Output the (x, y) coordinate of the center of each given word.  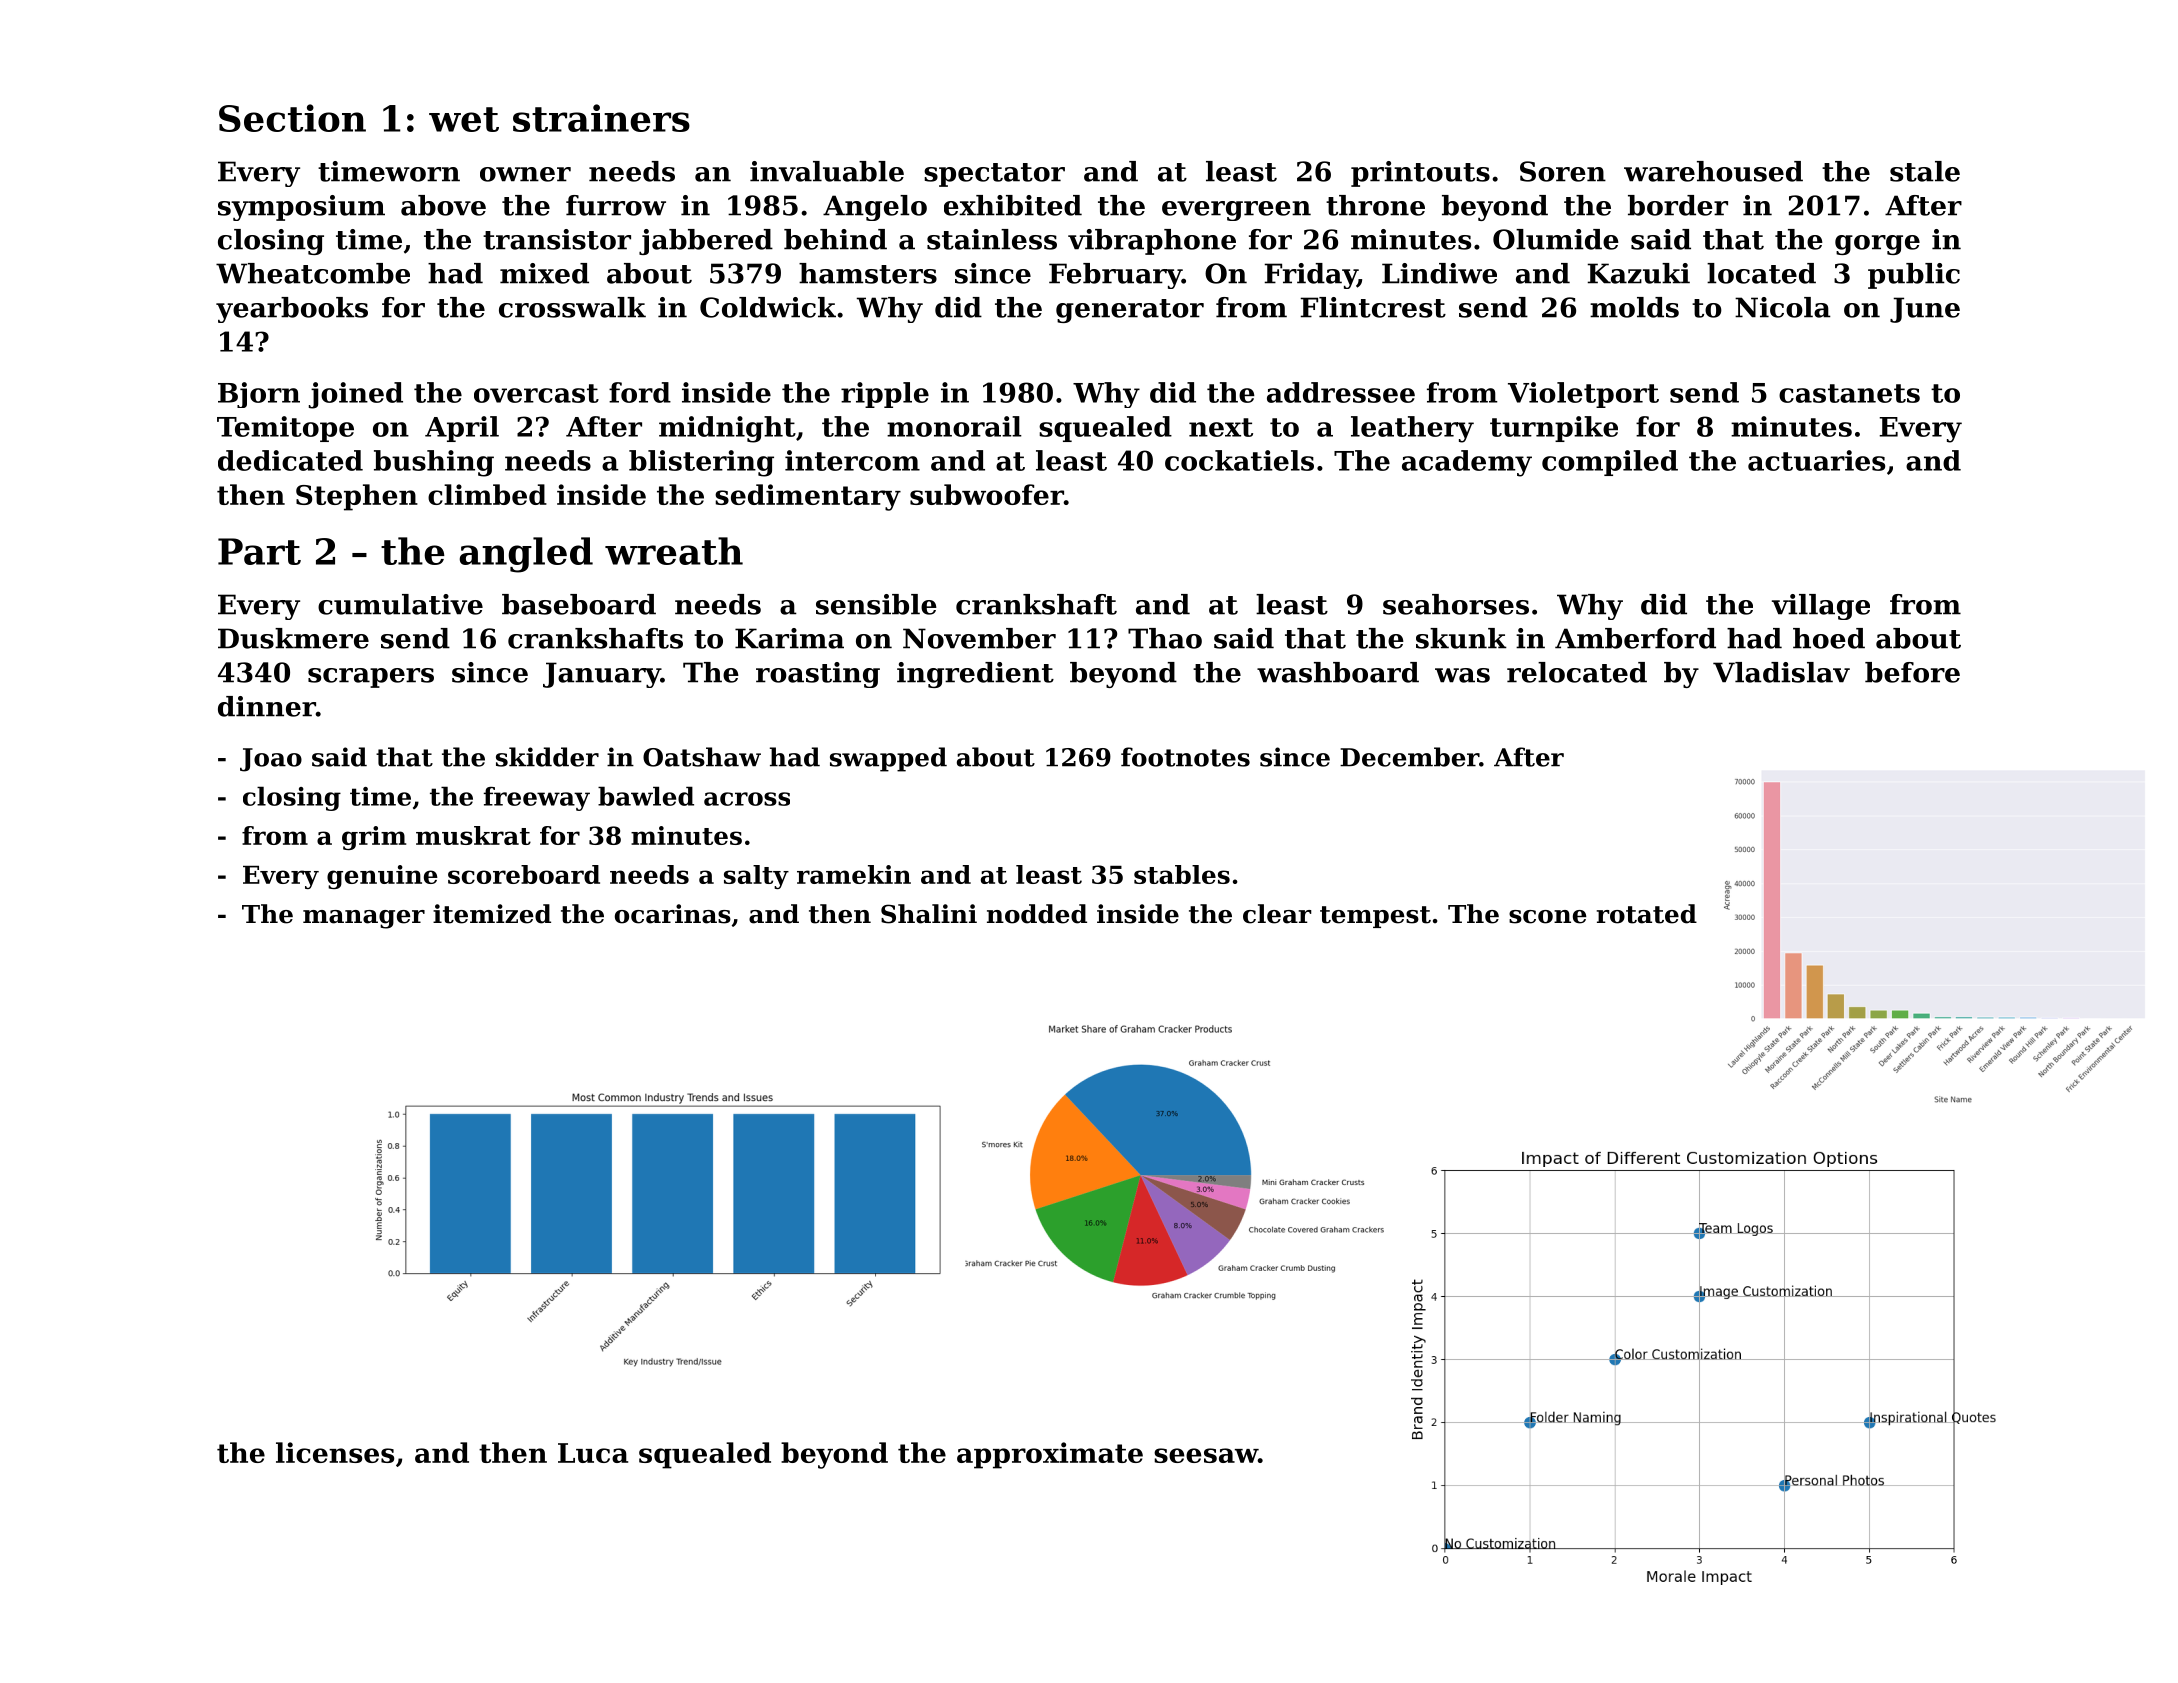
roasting (818, 675)
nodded (1037, 914)
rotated (1647, 914)
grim (374, 838)
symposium (301, 208)
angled (526, 555)
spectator (994, 175)
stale (1925, 171)
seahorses (1456, 604)
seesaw (1206, 1455)
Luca (593, 1453)
